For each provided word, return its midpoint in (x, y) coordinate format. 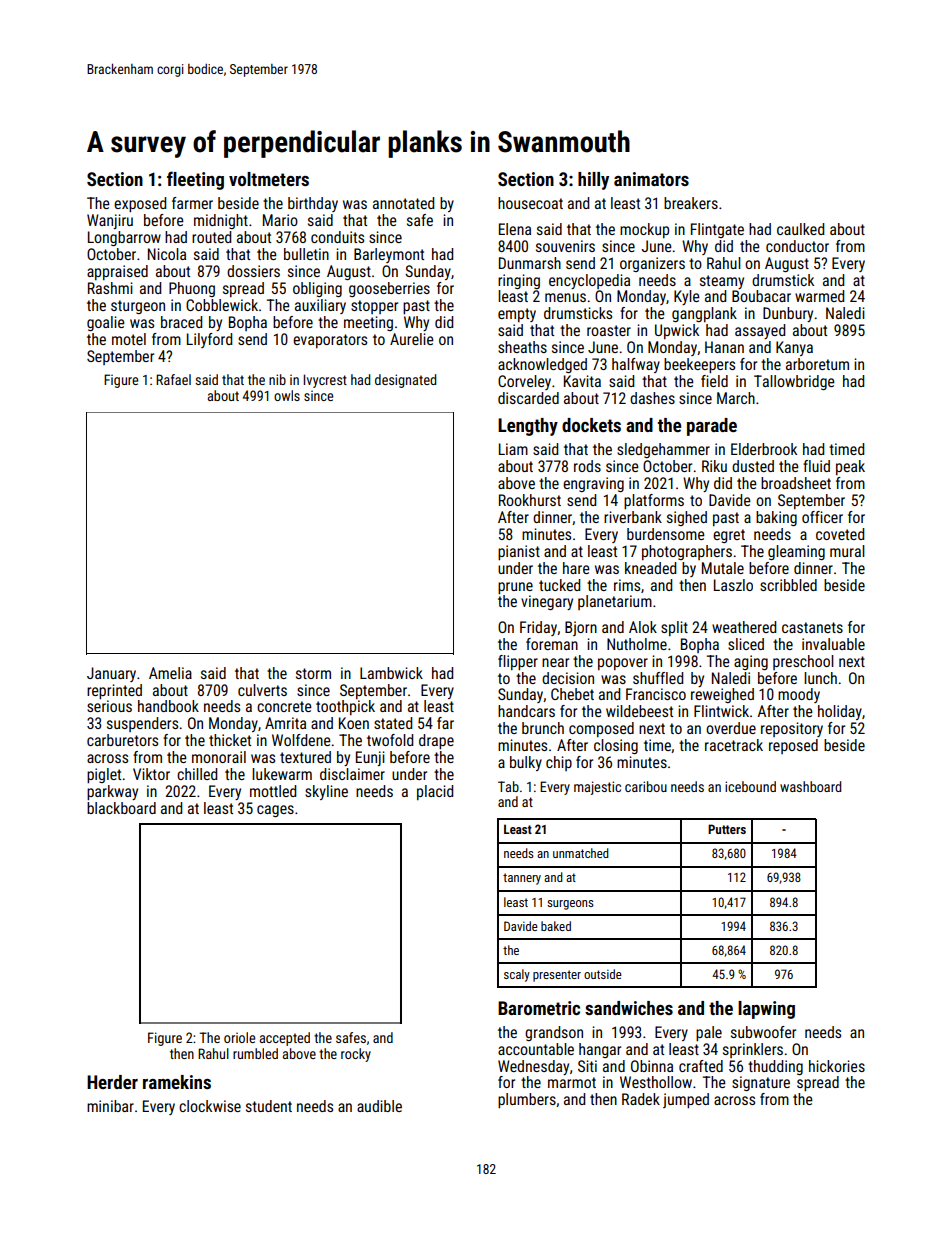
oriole (239, 1037)
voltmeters (269, 179)
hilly (593, 181)
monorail (219, 757)
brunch (543, 728)
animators (651, 179)
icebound (750, 786)
